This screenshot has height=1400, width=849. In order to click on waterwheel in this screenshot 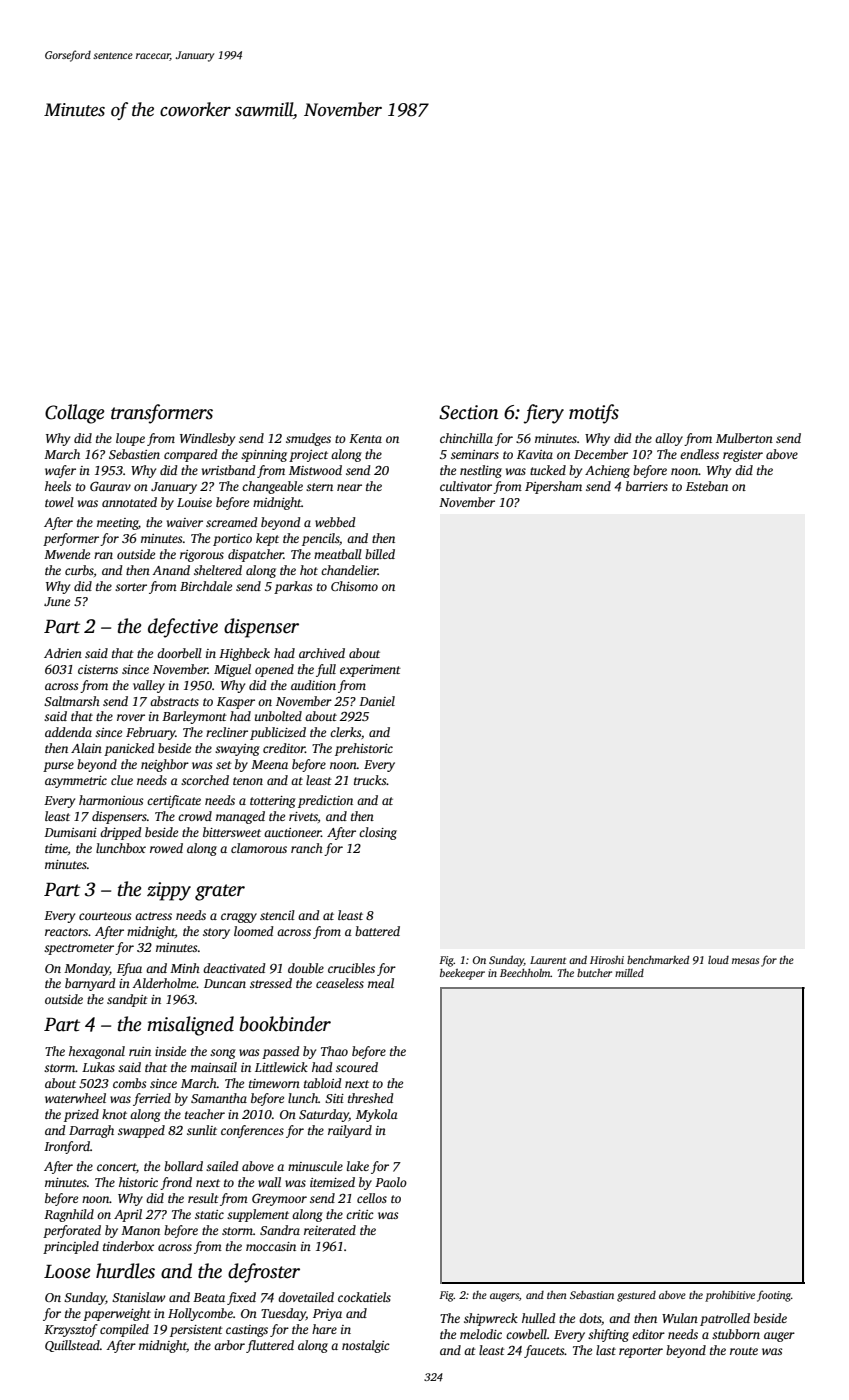, I will do `click(75, 1098)`.
